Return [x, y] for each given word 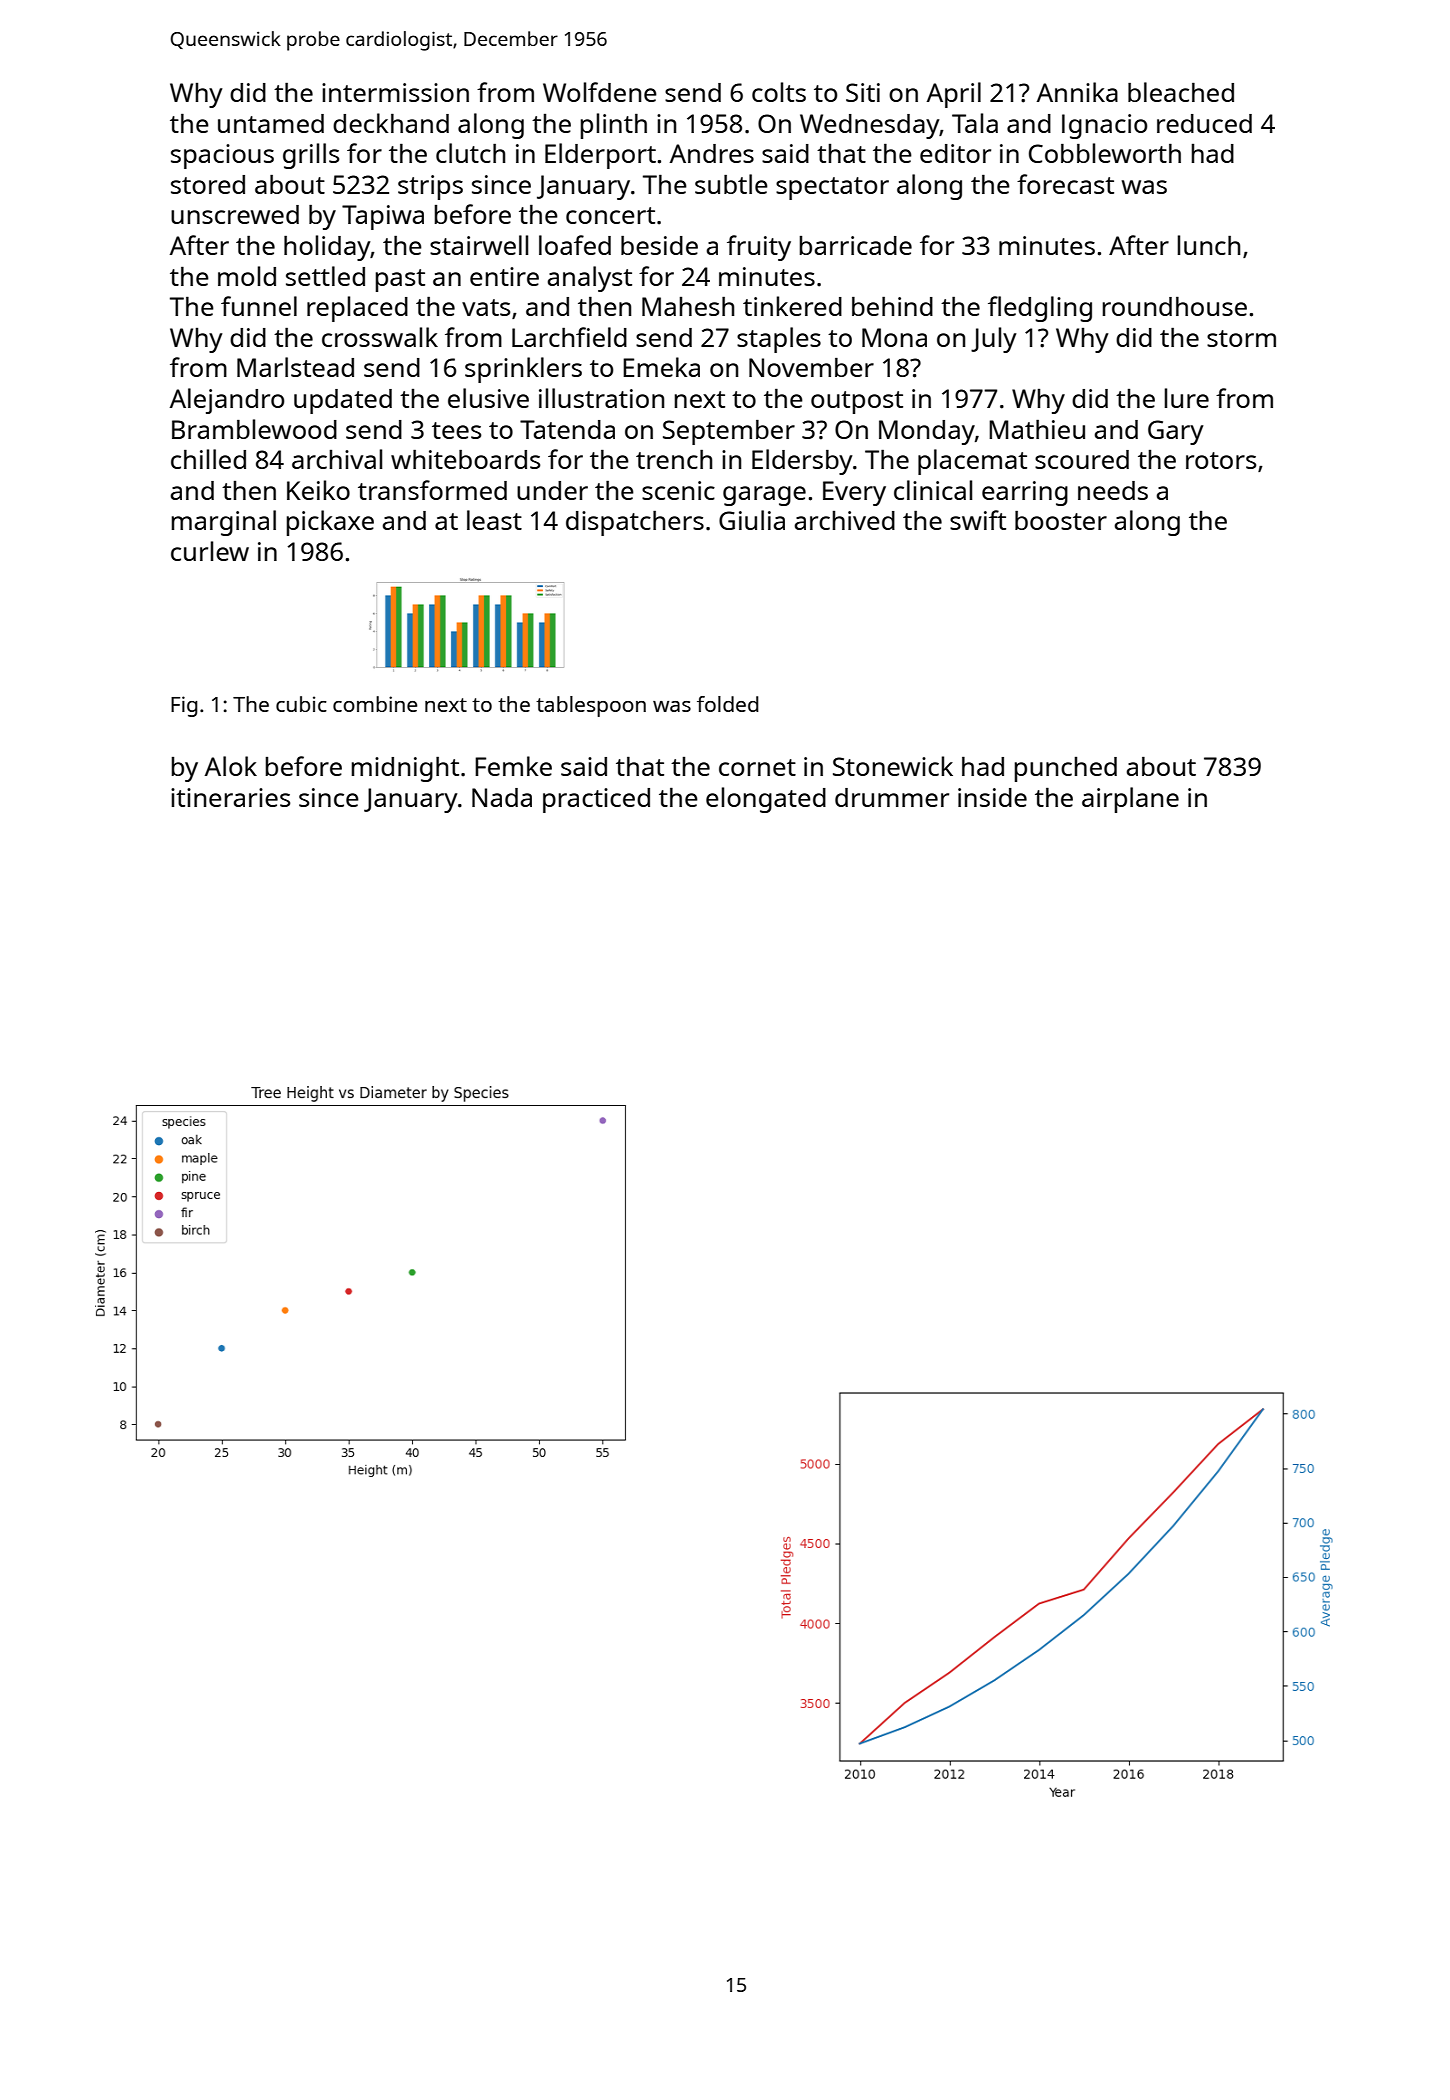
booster [1061, 520]
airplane [1130, 800]
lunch [1209, 245]
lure [1187, 398]
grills [311, 156]
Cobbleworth [1105, 153]
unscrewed [235, 214]
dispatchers [635, 523]
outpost [857, 402]
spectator [832, 188]
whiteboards [465, 459]
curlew [210, 551]
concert [610, 215]
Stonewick [893, 766]
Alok [231, 766]
